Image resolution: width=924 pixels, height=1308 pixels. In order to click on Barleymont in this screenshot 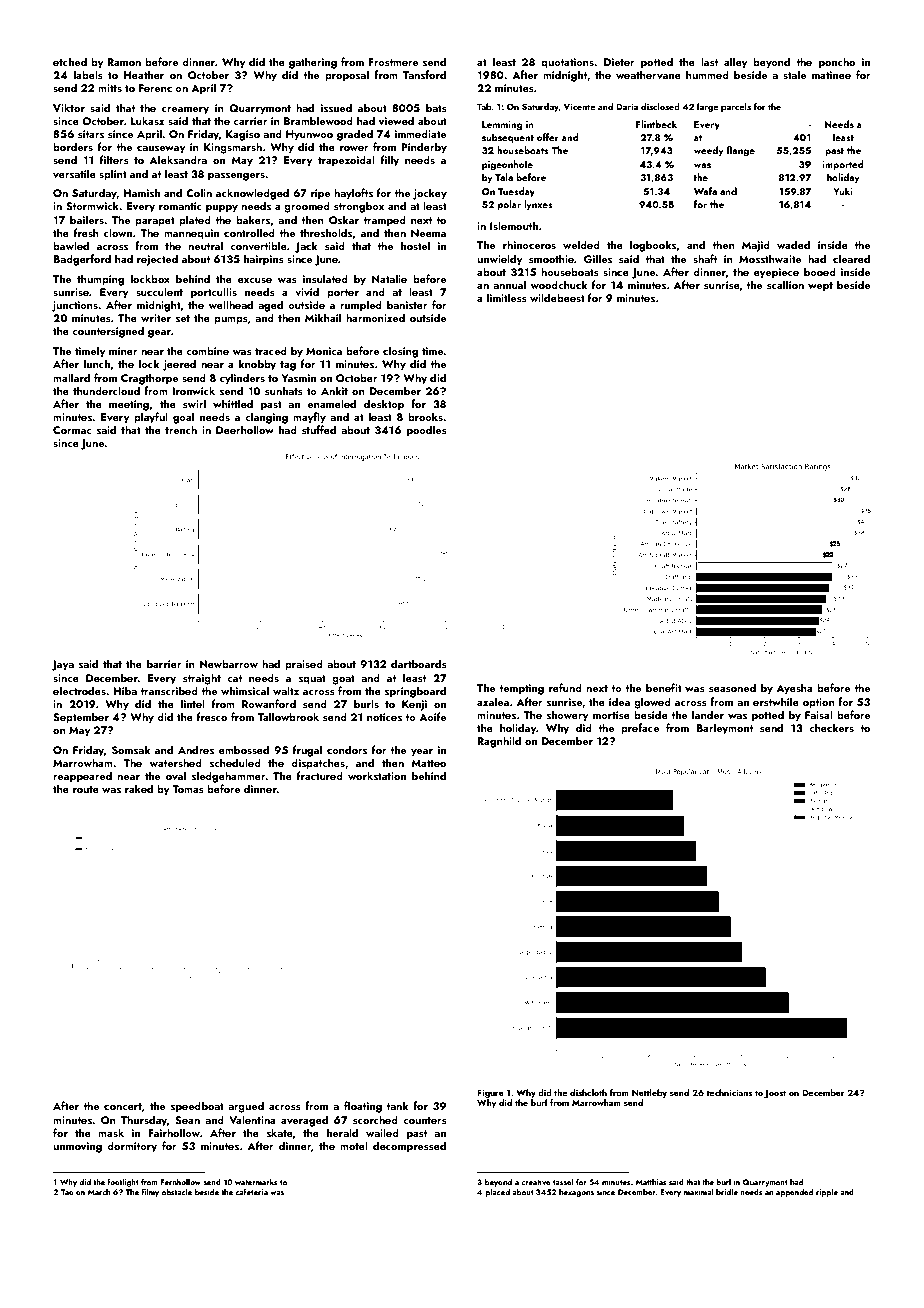, I will do `click(724, 729)`.
